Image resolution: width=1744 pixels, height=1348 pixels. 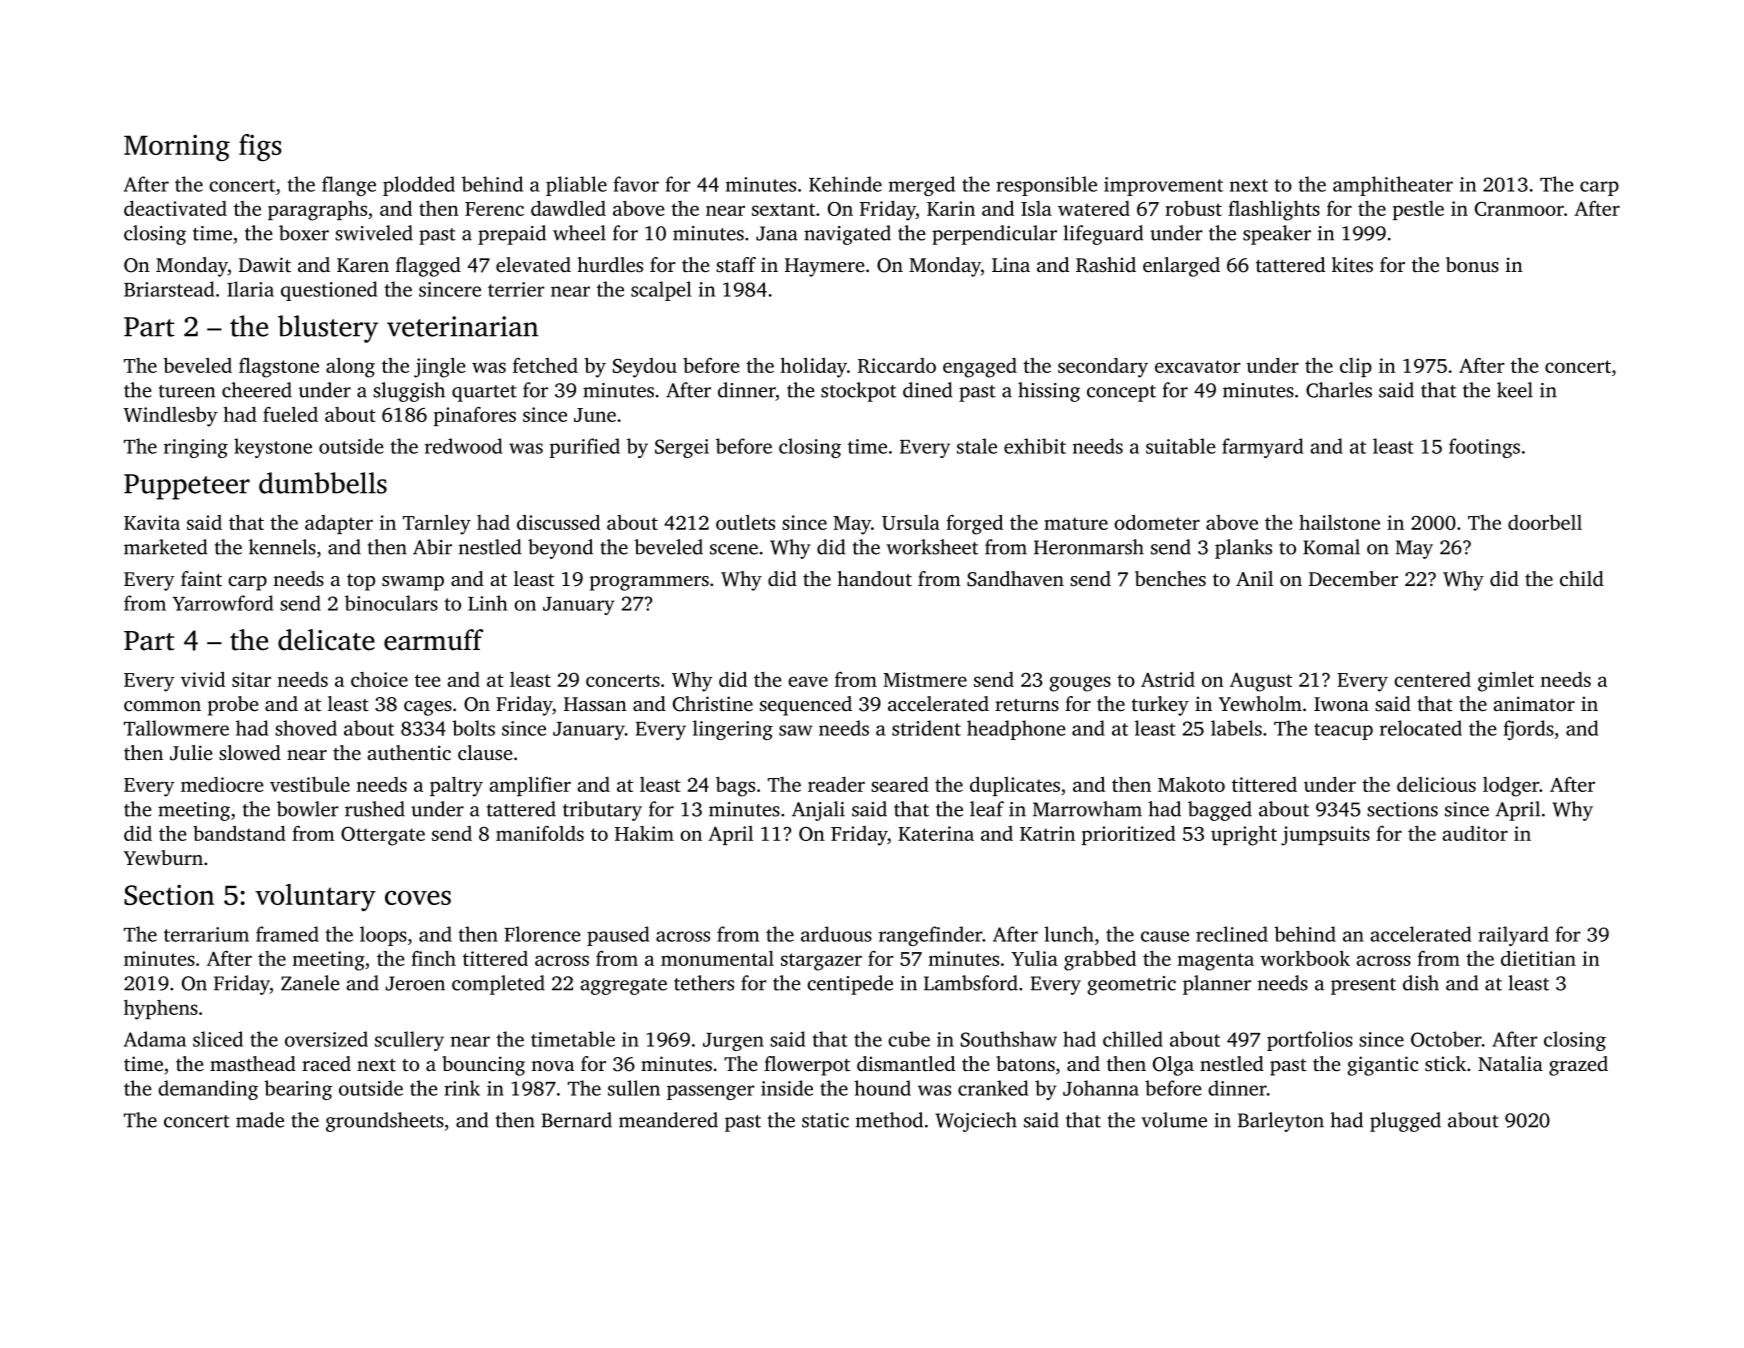 I want to click on teacup, so click(x=1343, y=731).
